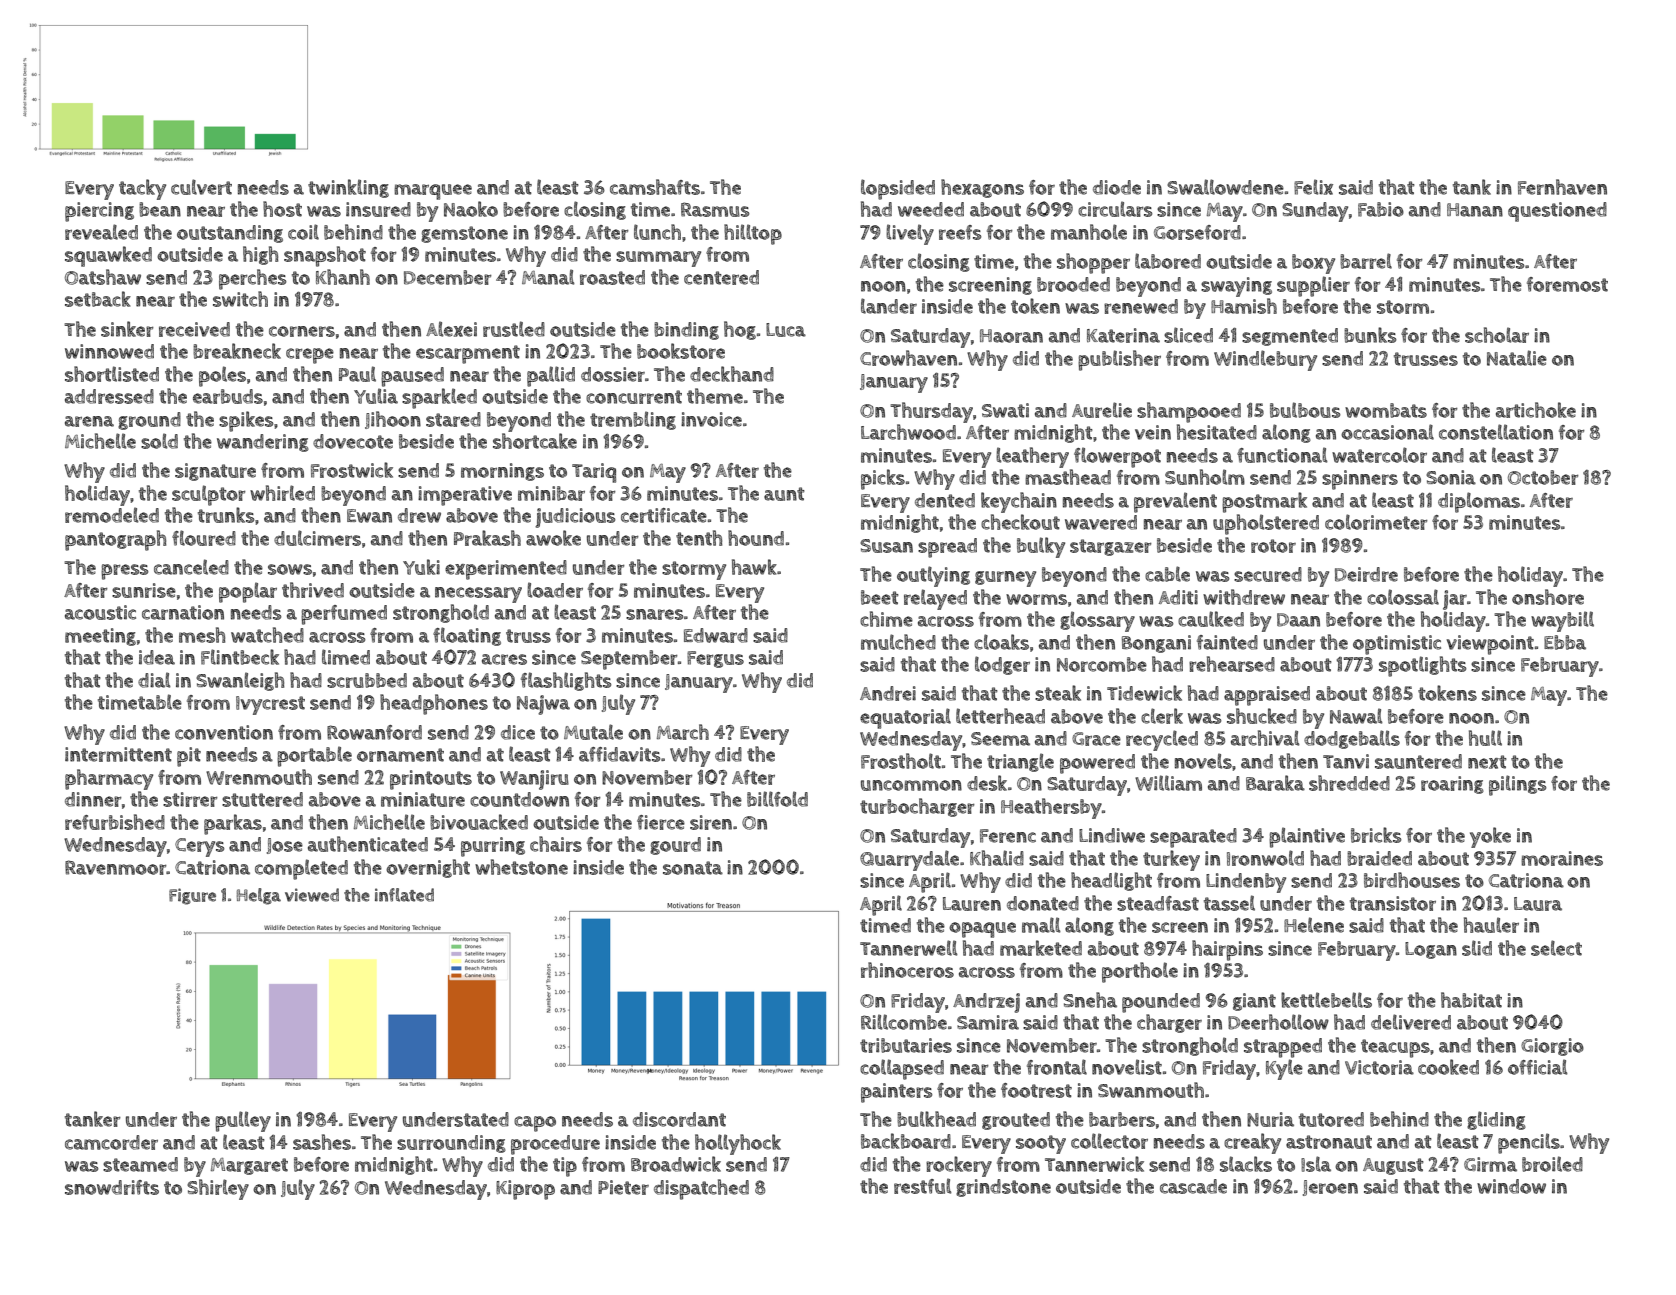 The image size is (1676, 1295). Describe the element at coordinates (504, 659) in the screenshot. I see `acres` at that location.
